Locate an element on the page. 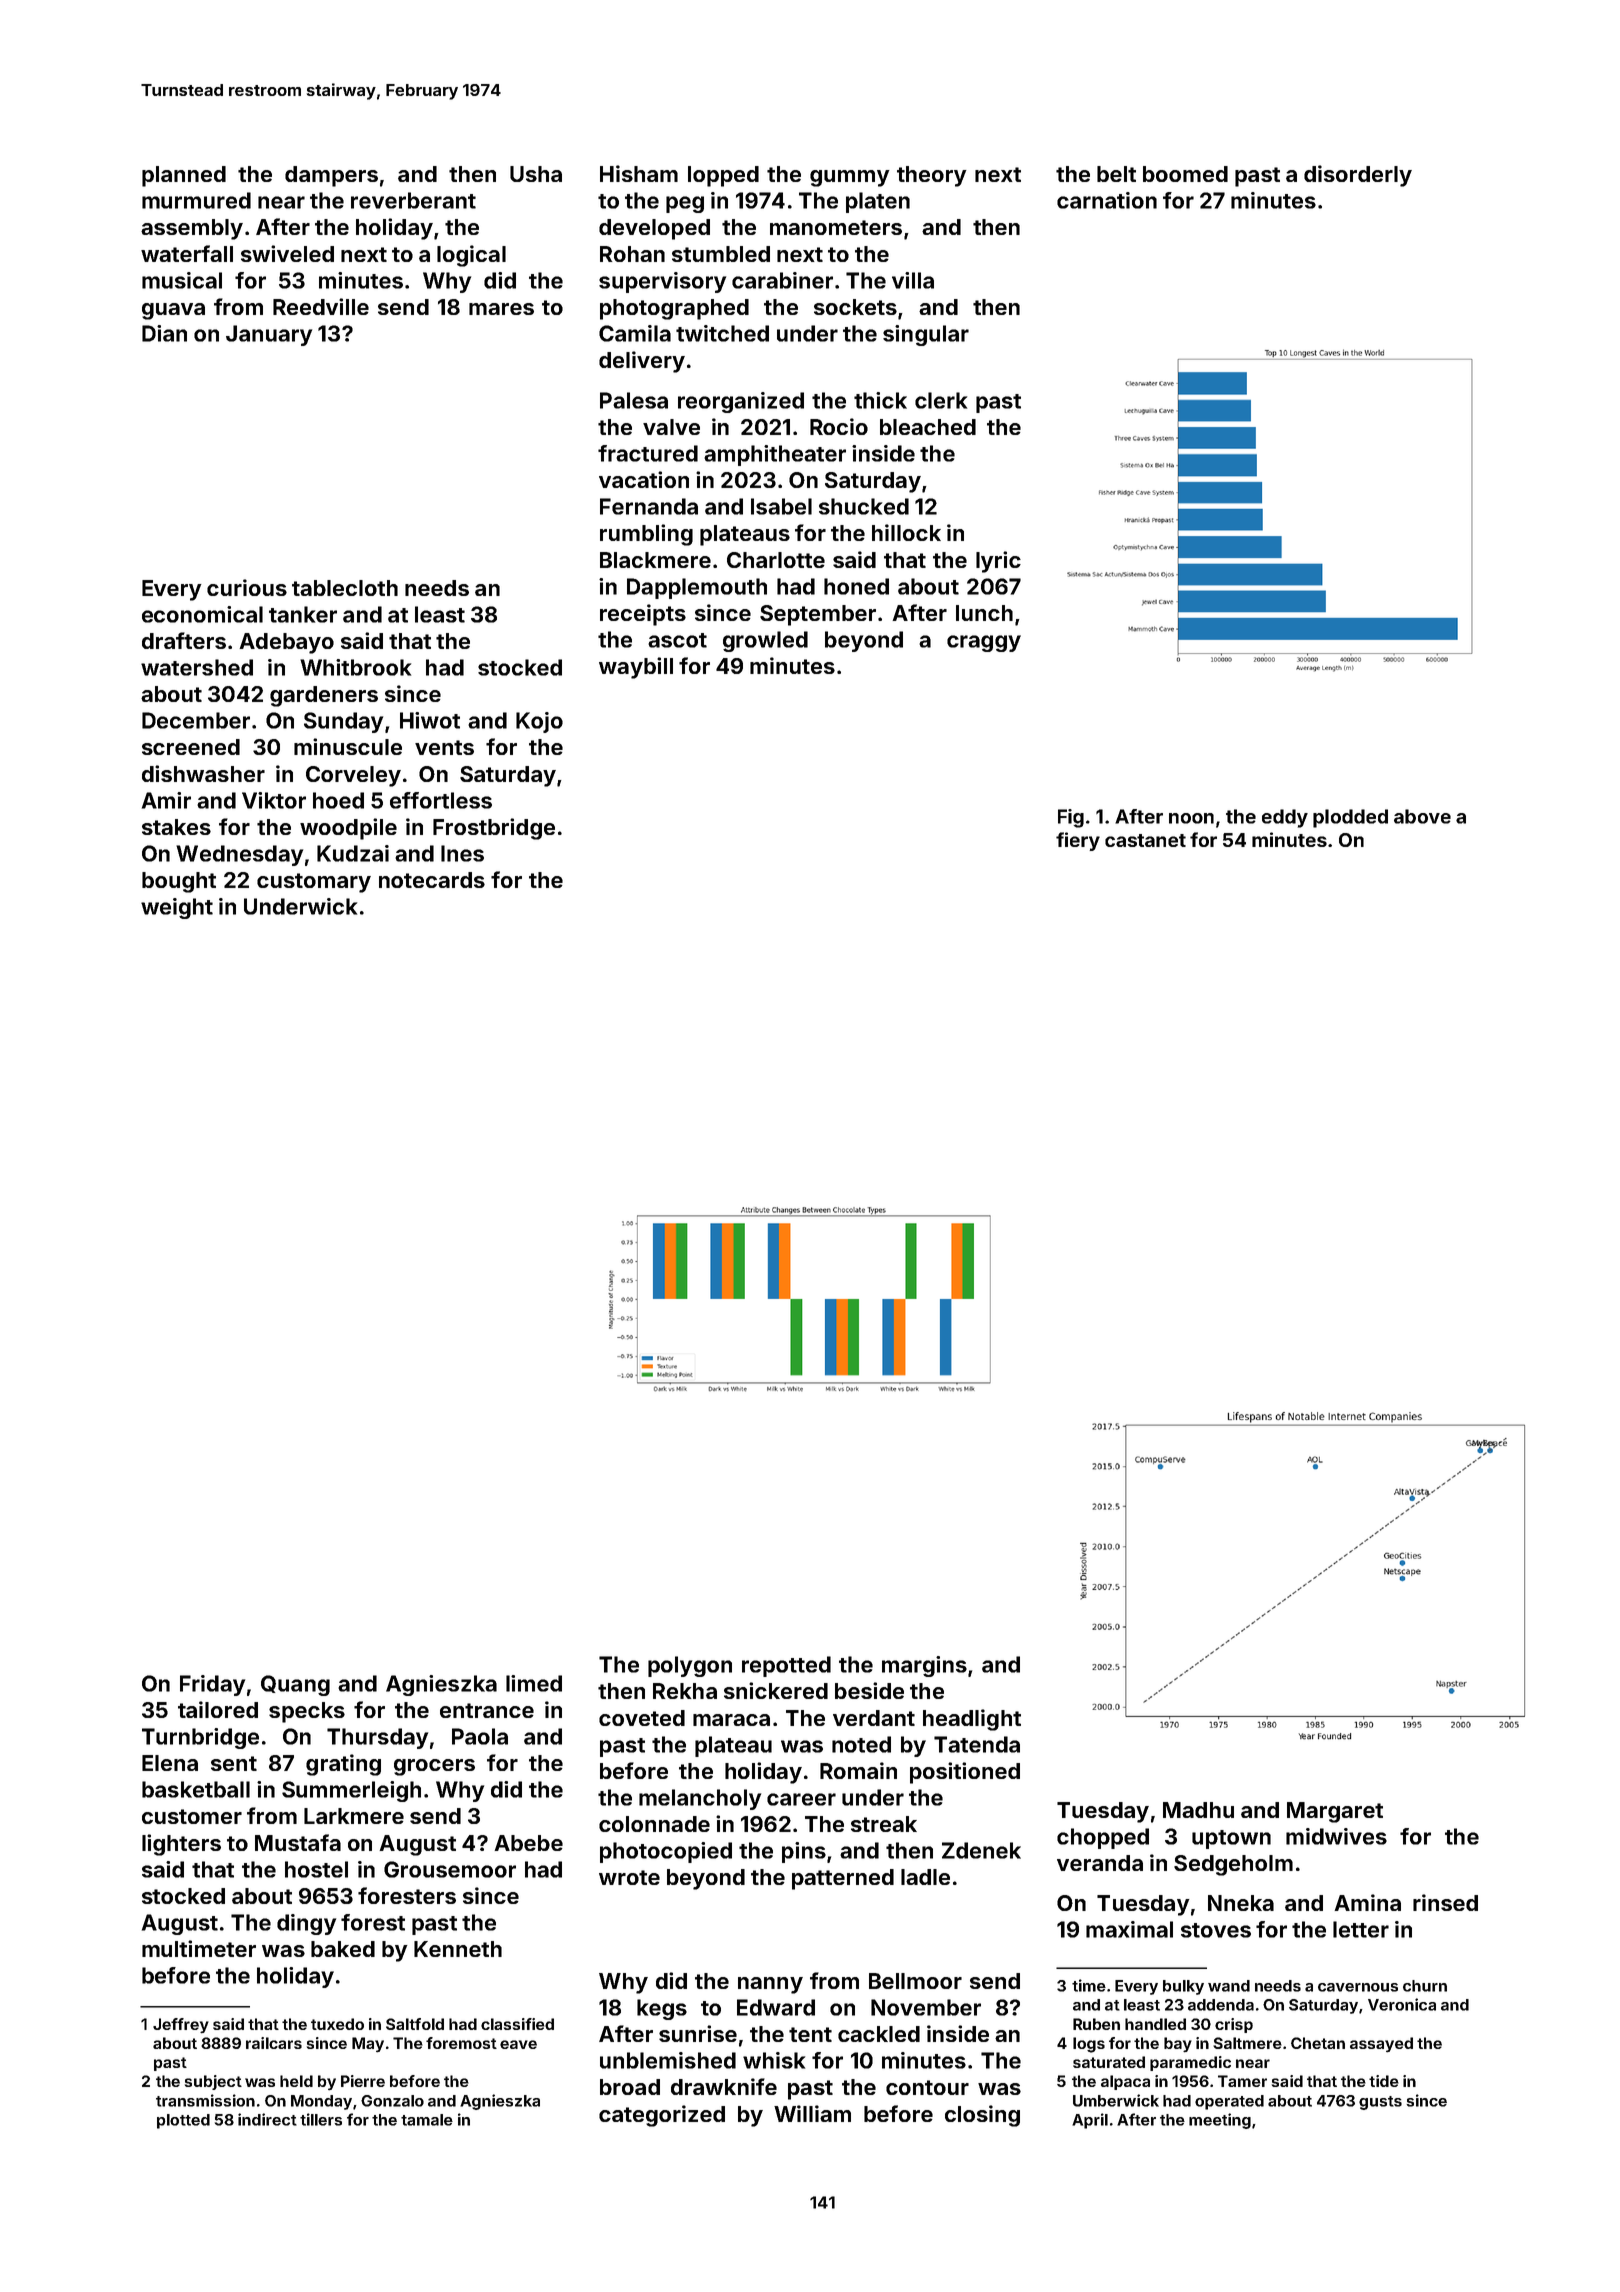  boomed is located at coordinates (1185, 174).
